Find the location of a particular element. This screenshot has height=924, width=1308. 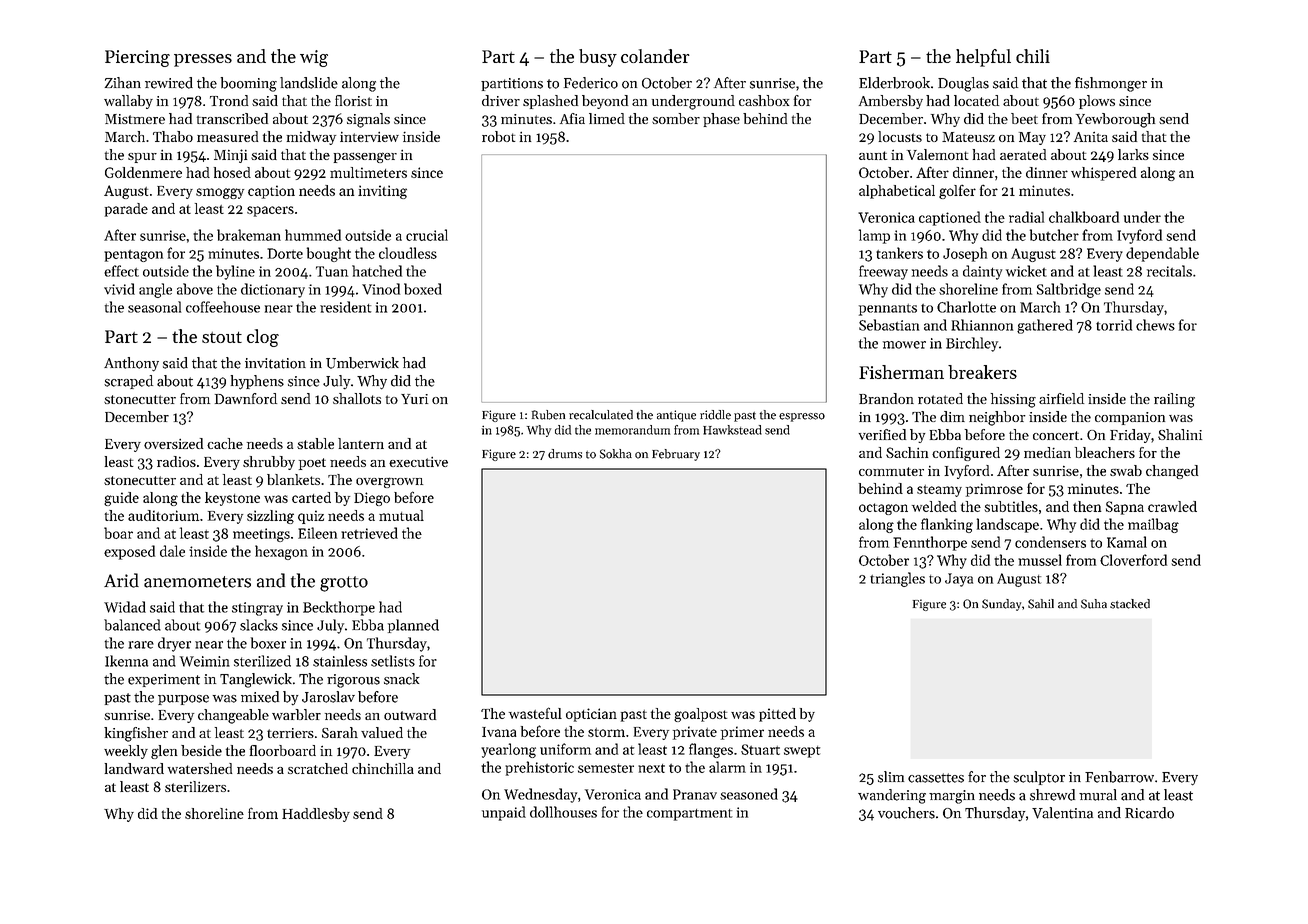

wig is located at coordinates (314, 58).
